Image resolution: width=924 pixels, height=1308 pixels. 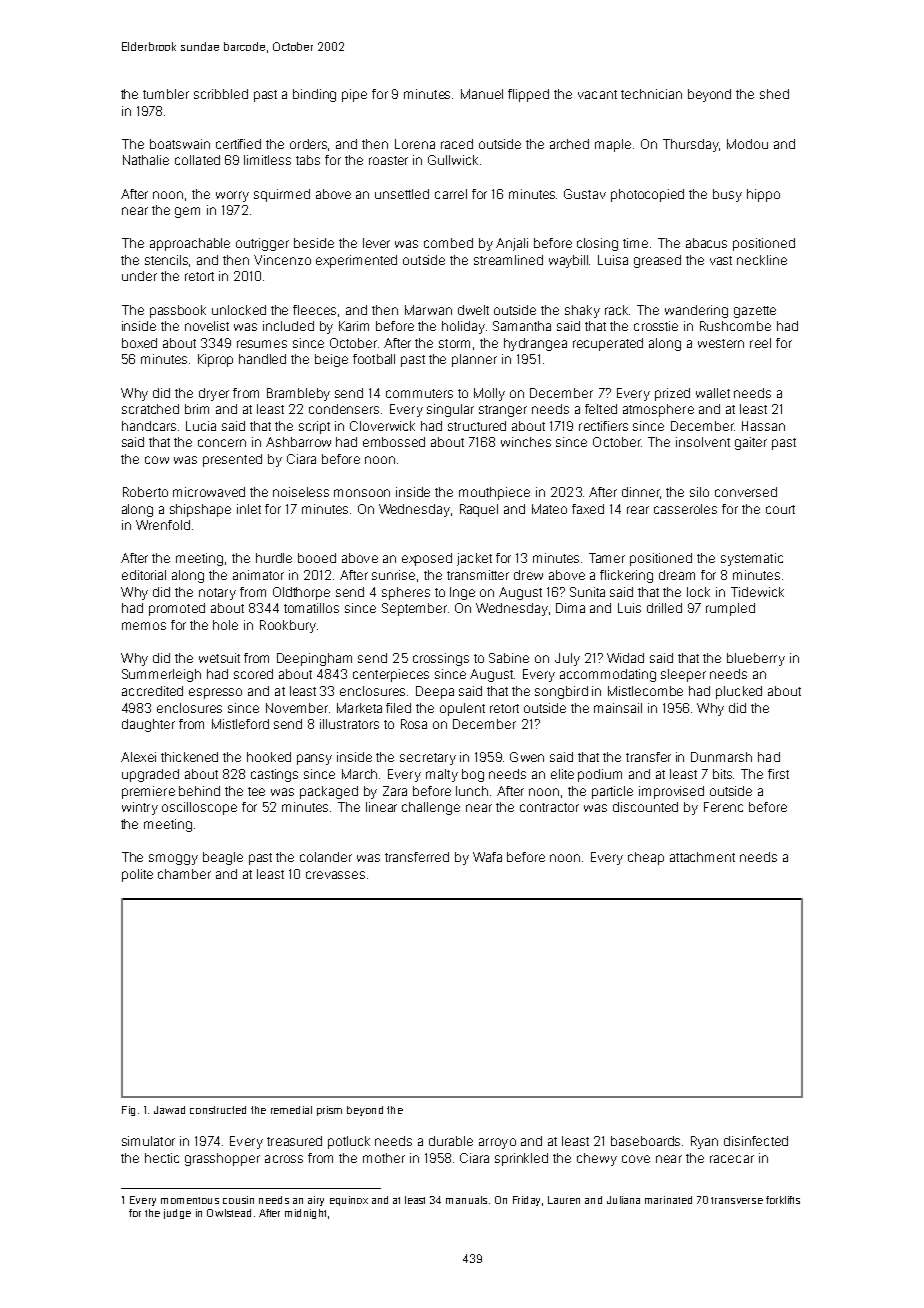 What do you see at coordinates (169, 1110) in the document?
I see `Jawad` at bounding box center [169, 1110].
